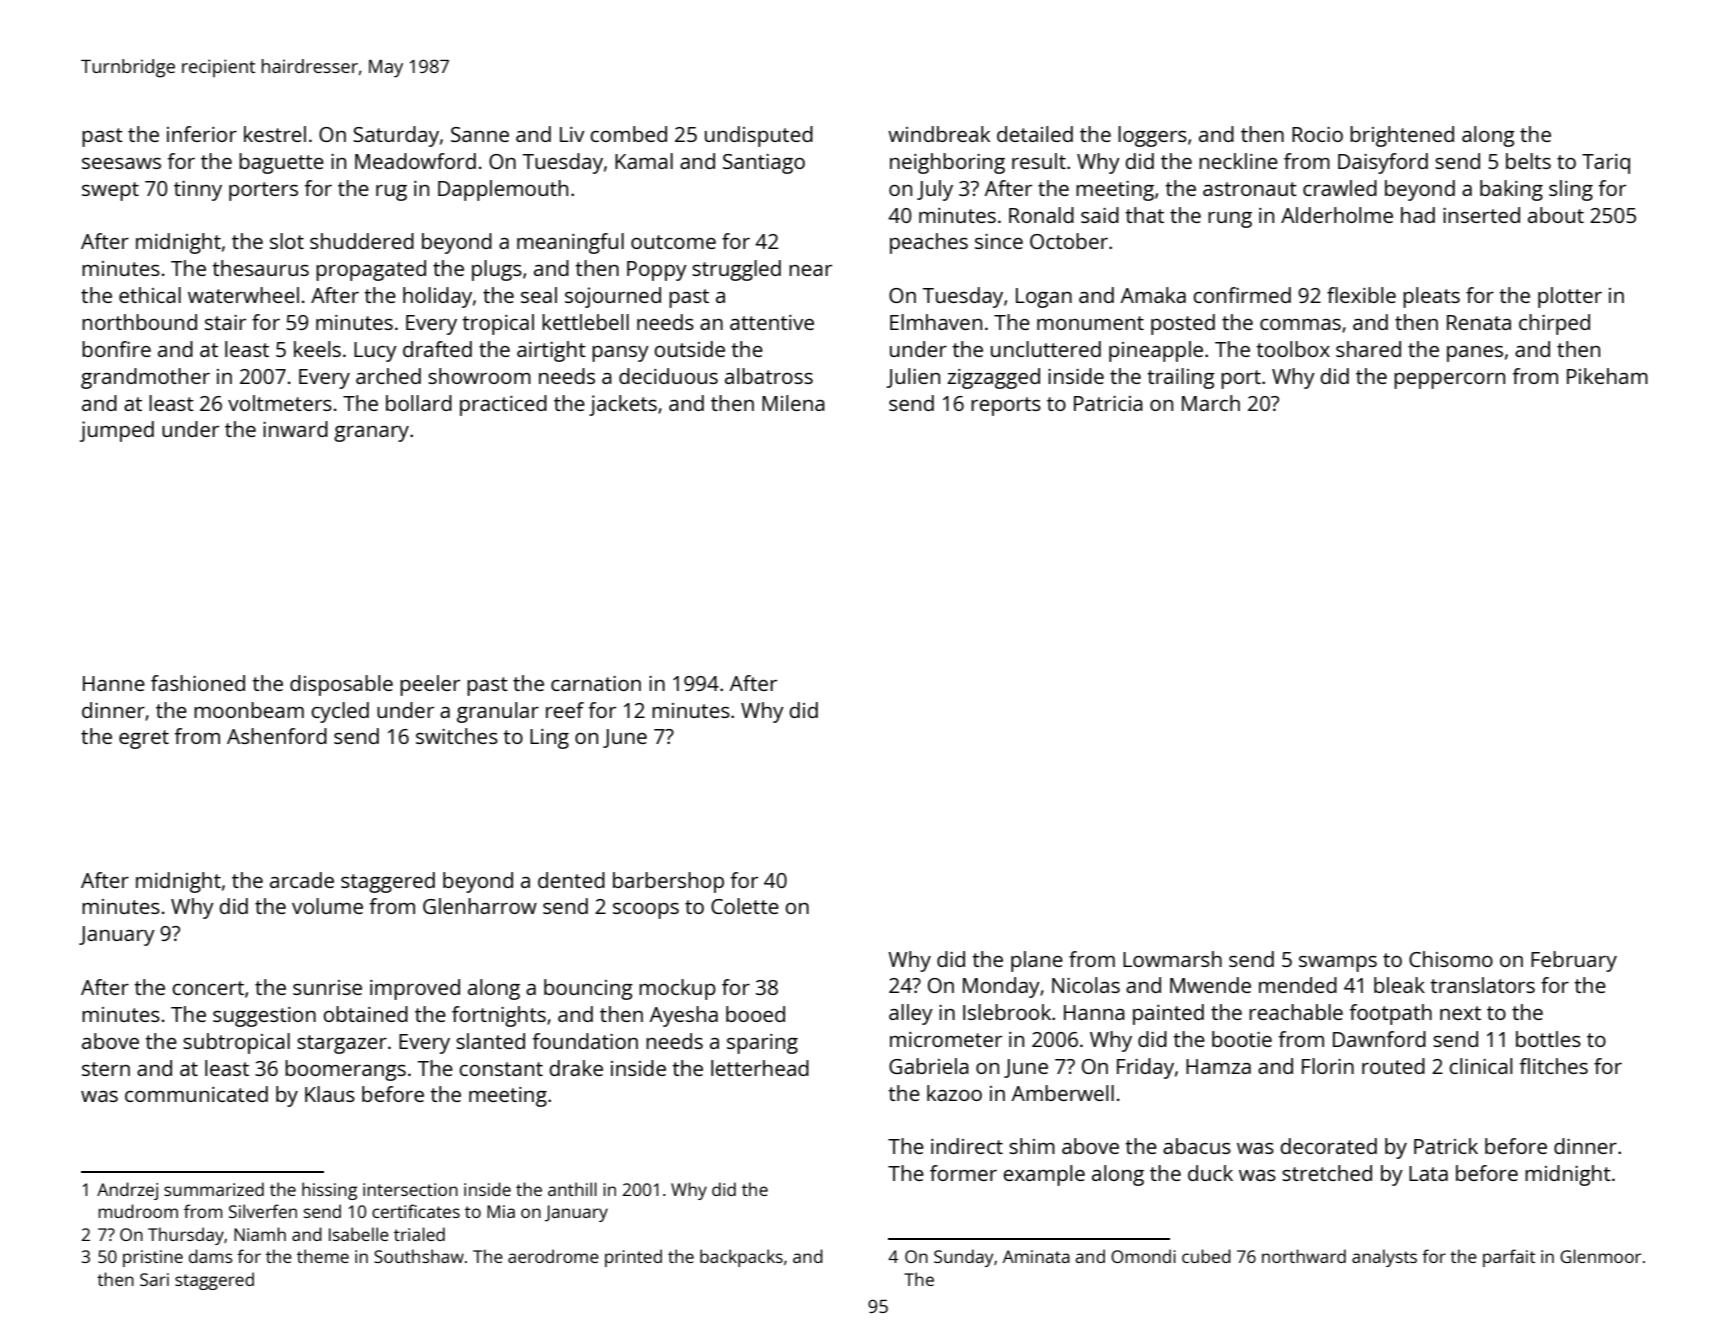  Describe the element at coordinates (154, 1279) in the screenshot. I see `Sari` at that location.
